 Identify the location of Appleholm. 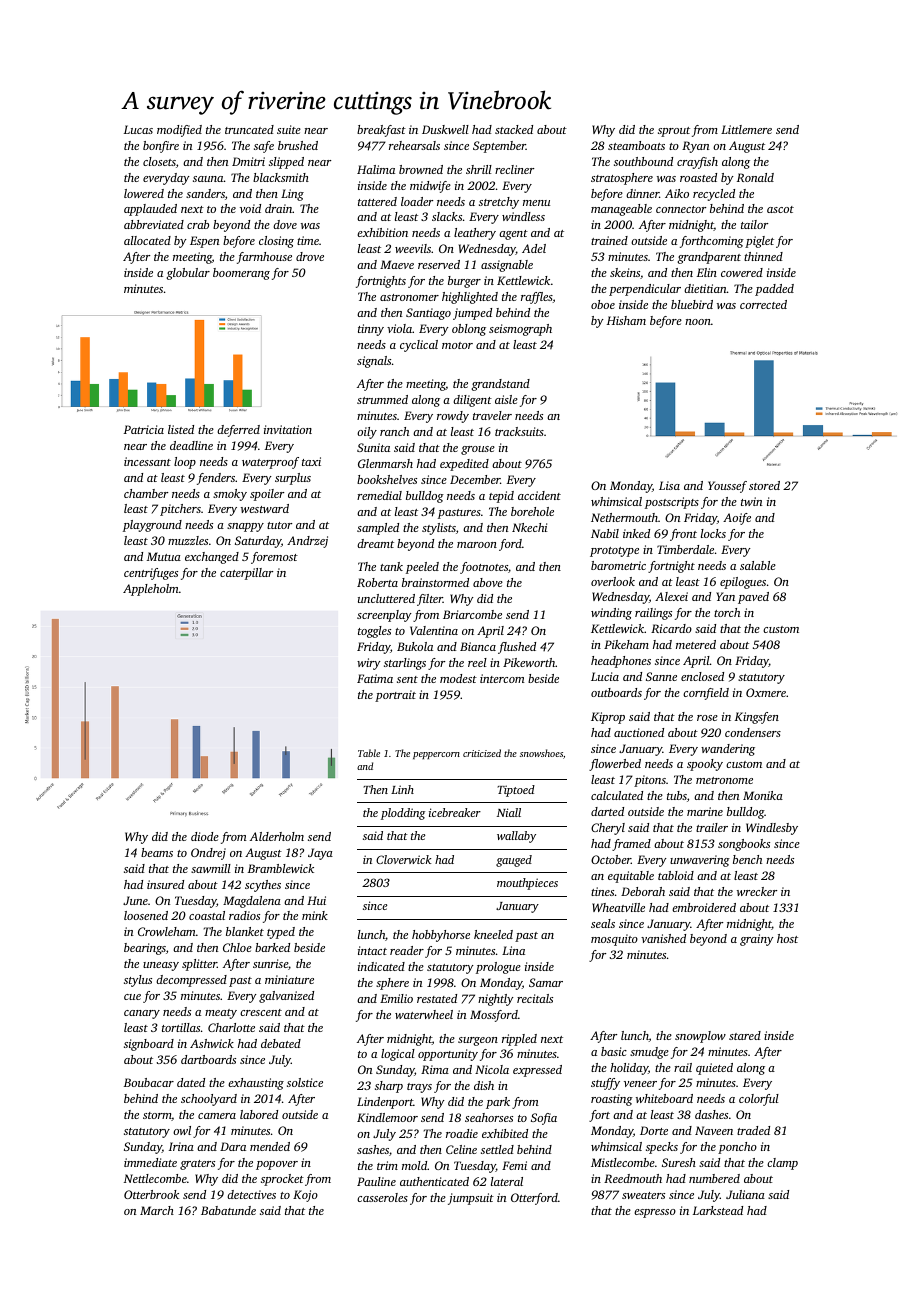
(151, 590).
